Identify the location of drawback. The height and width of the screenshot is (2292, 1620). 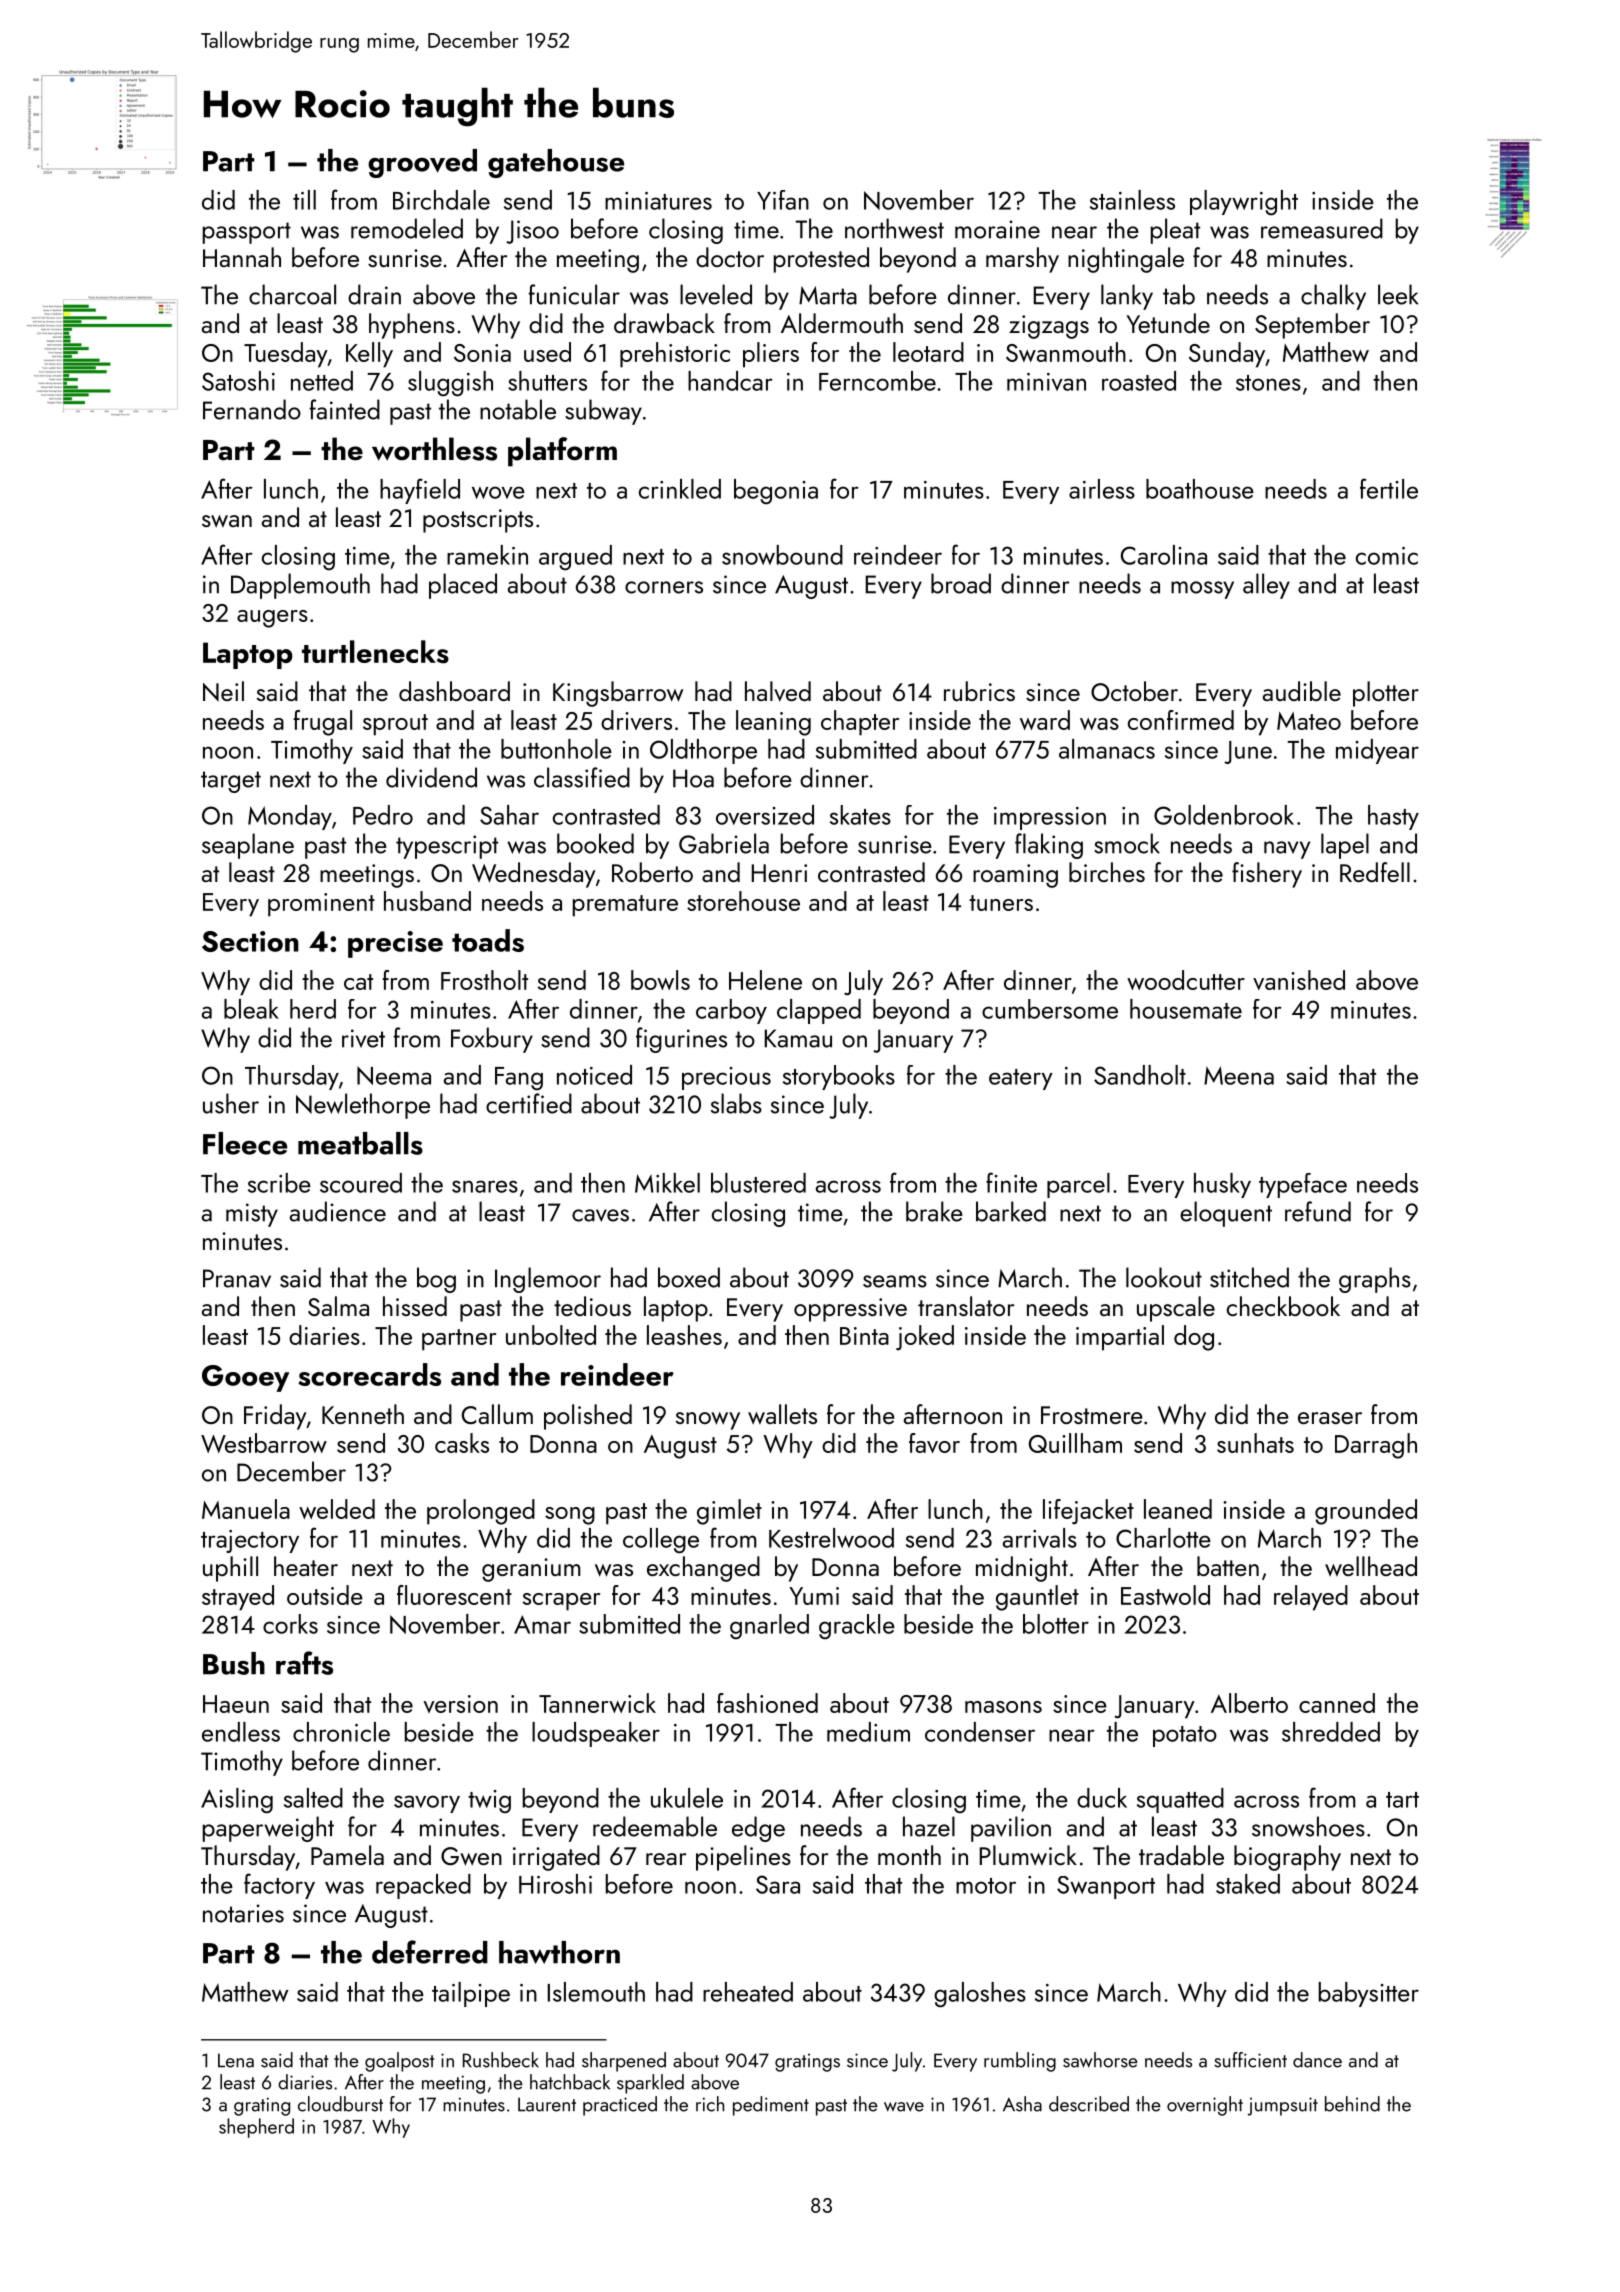
(664, 323).
